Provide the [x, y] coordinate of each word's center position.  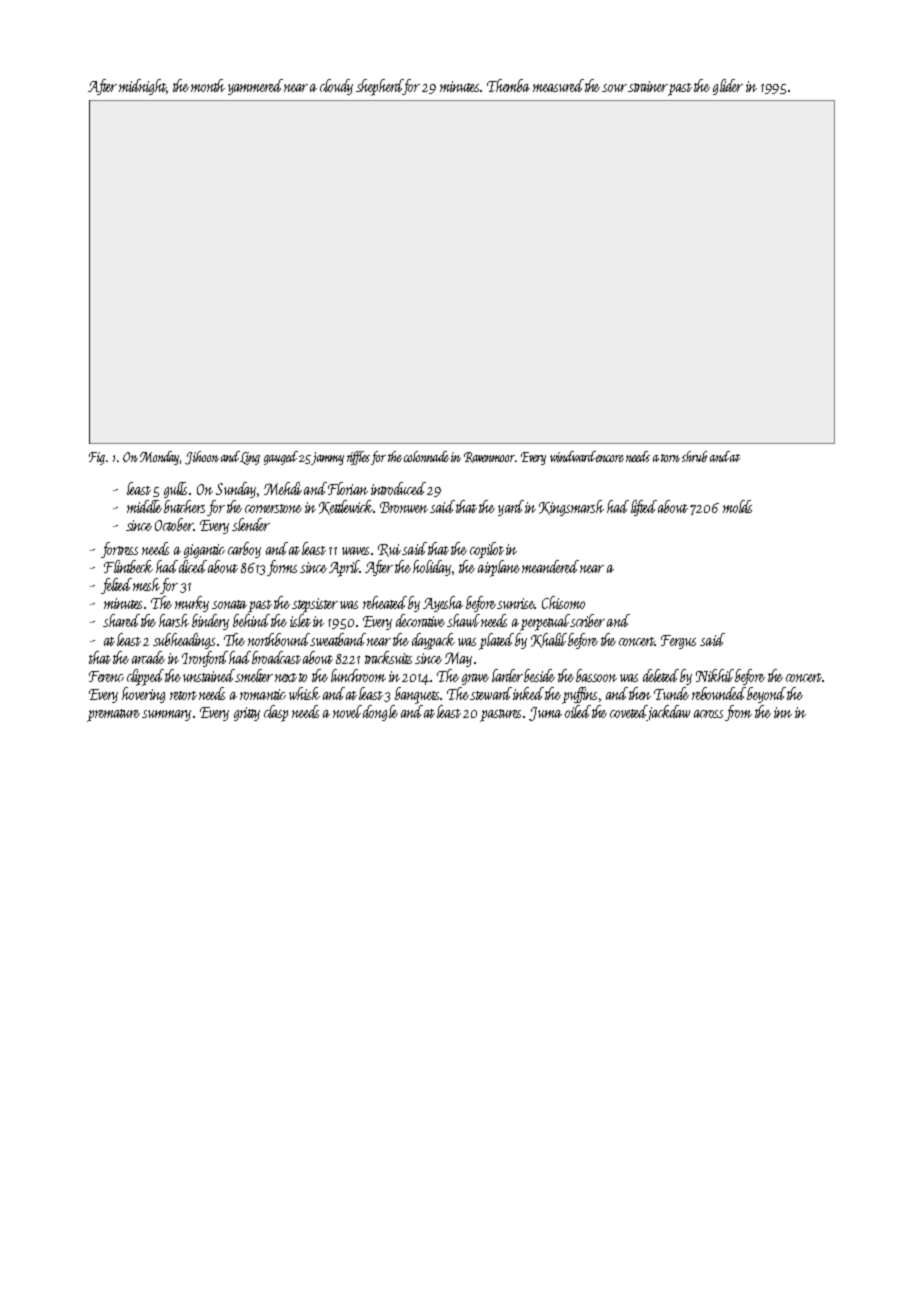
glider [728, 87]
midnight [143, 87]
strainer [648, 86]
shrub [694, 456]
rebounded [719, 693]
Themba [508, 85]
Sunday [236, 490]
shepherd [379, 87]
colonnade [426, 456]
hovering [143, 695]
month [208, 85]
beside [539, 675]
